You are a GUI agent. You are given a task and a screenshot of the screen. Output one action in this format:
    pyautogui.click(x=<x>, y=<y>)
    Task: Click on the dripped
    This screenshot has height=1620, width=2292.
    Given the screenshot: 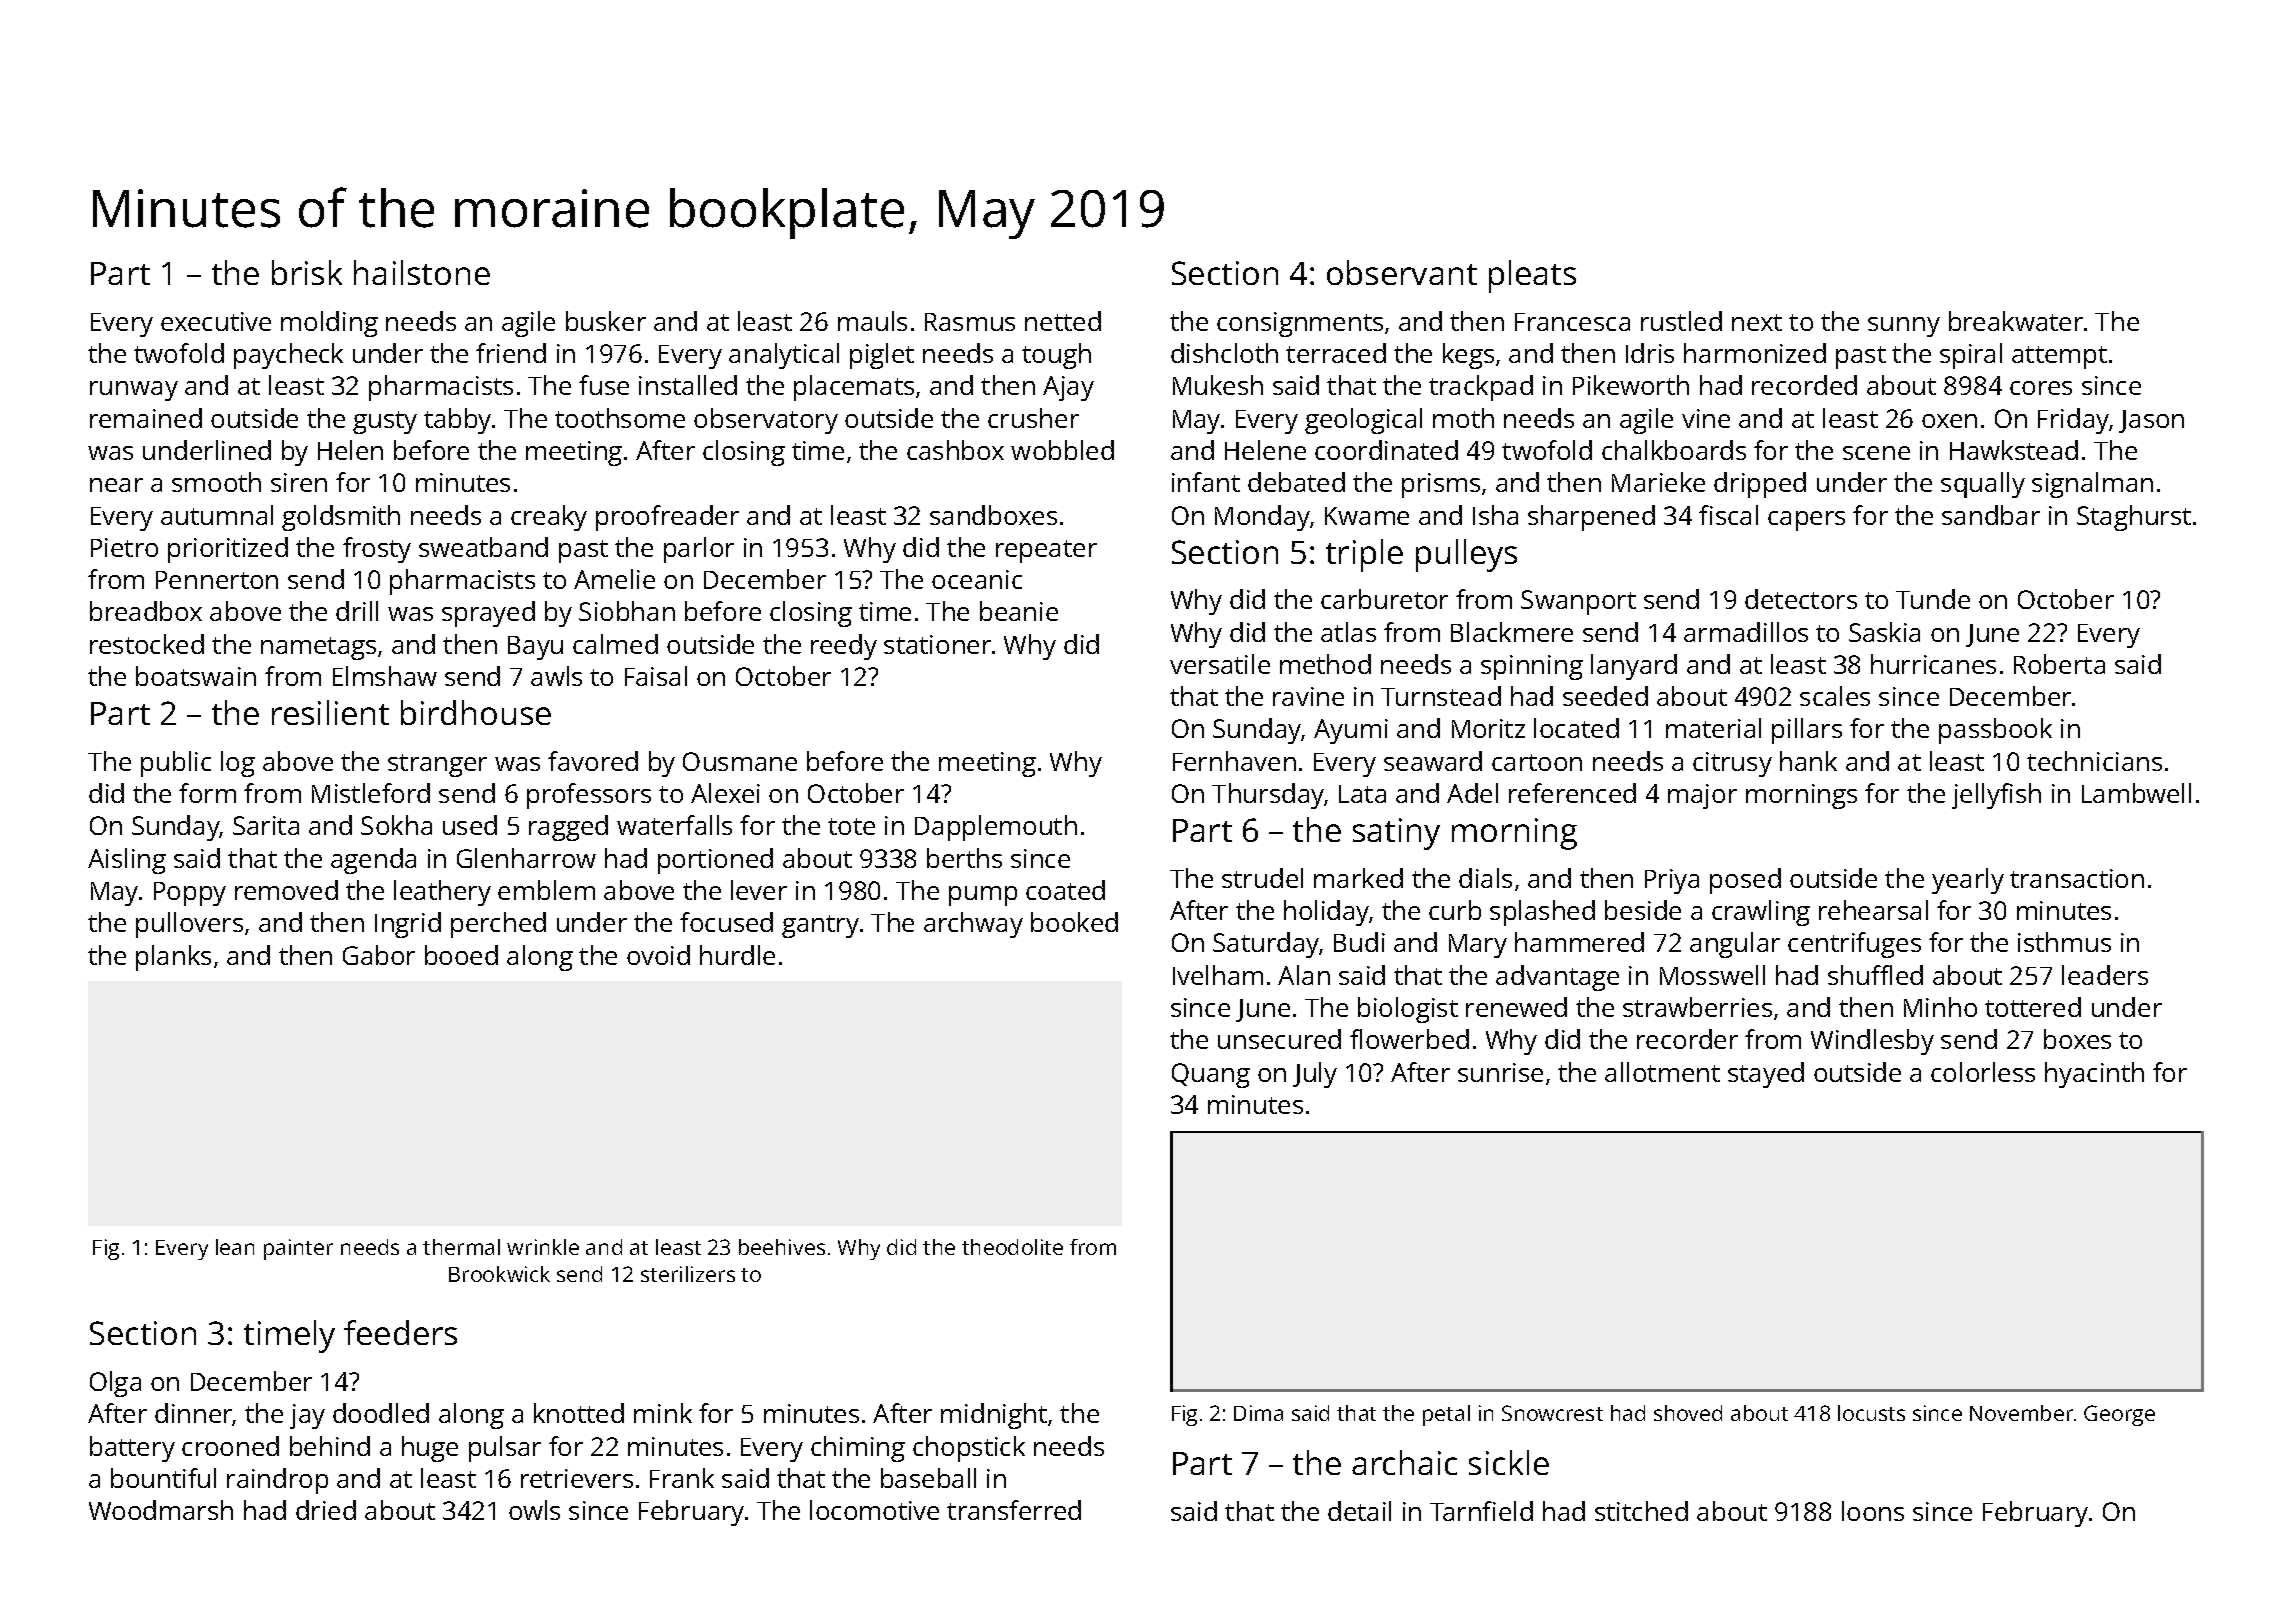 What is the action you would take?
    pyautogui.click(x=1760, y=485)
